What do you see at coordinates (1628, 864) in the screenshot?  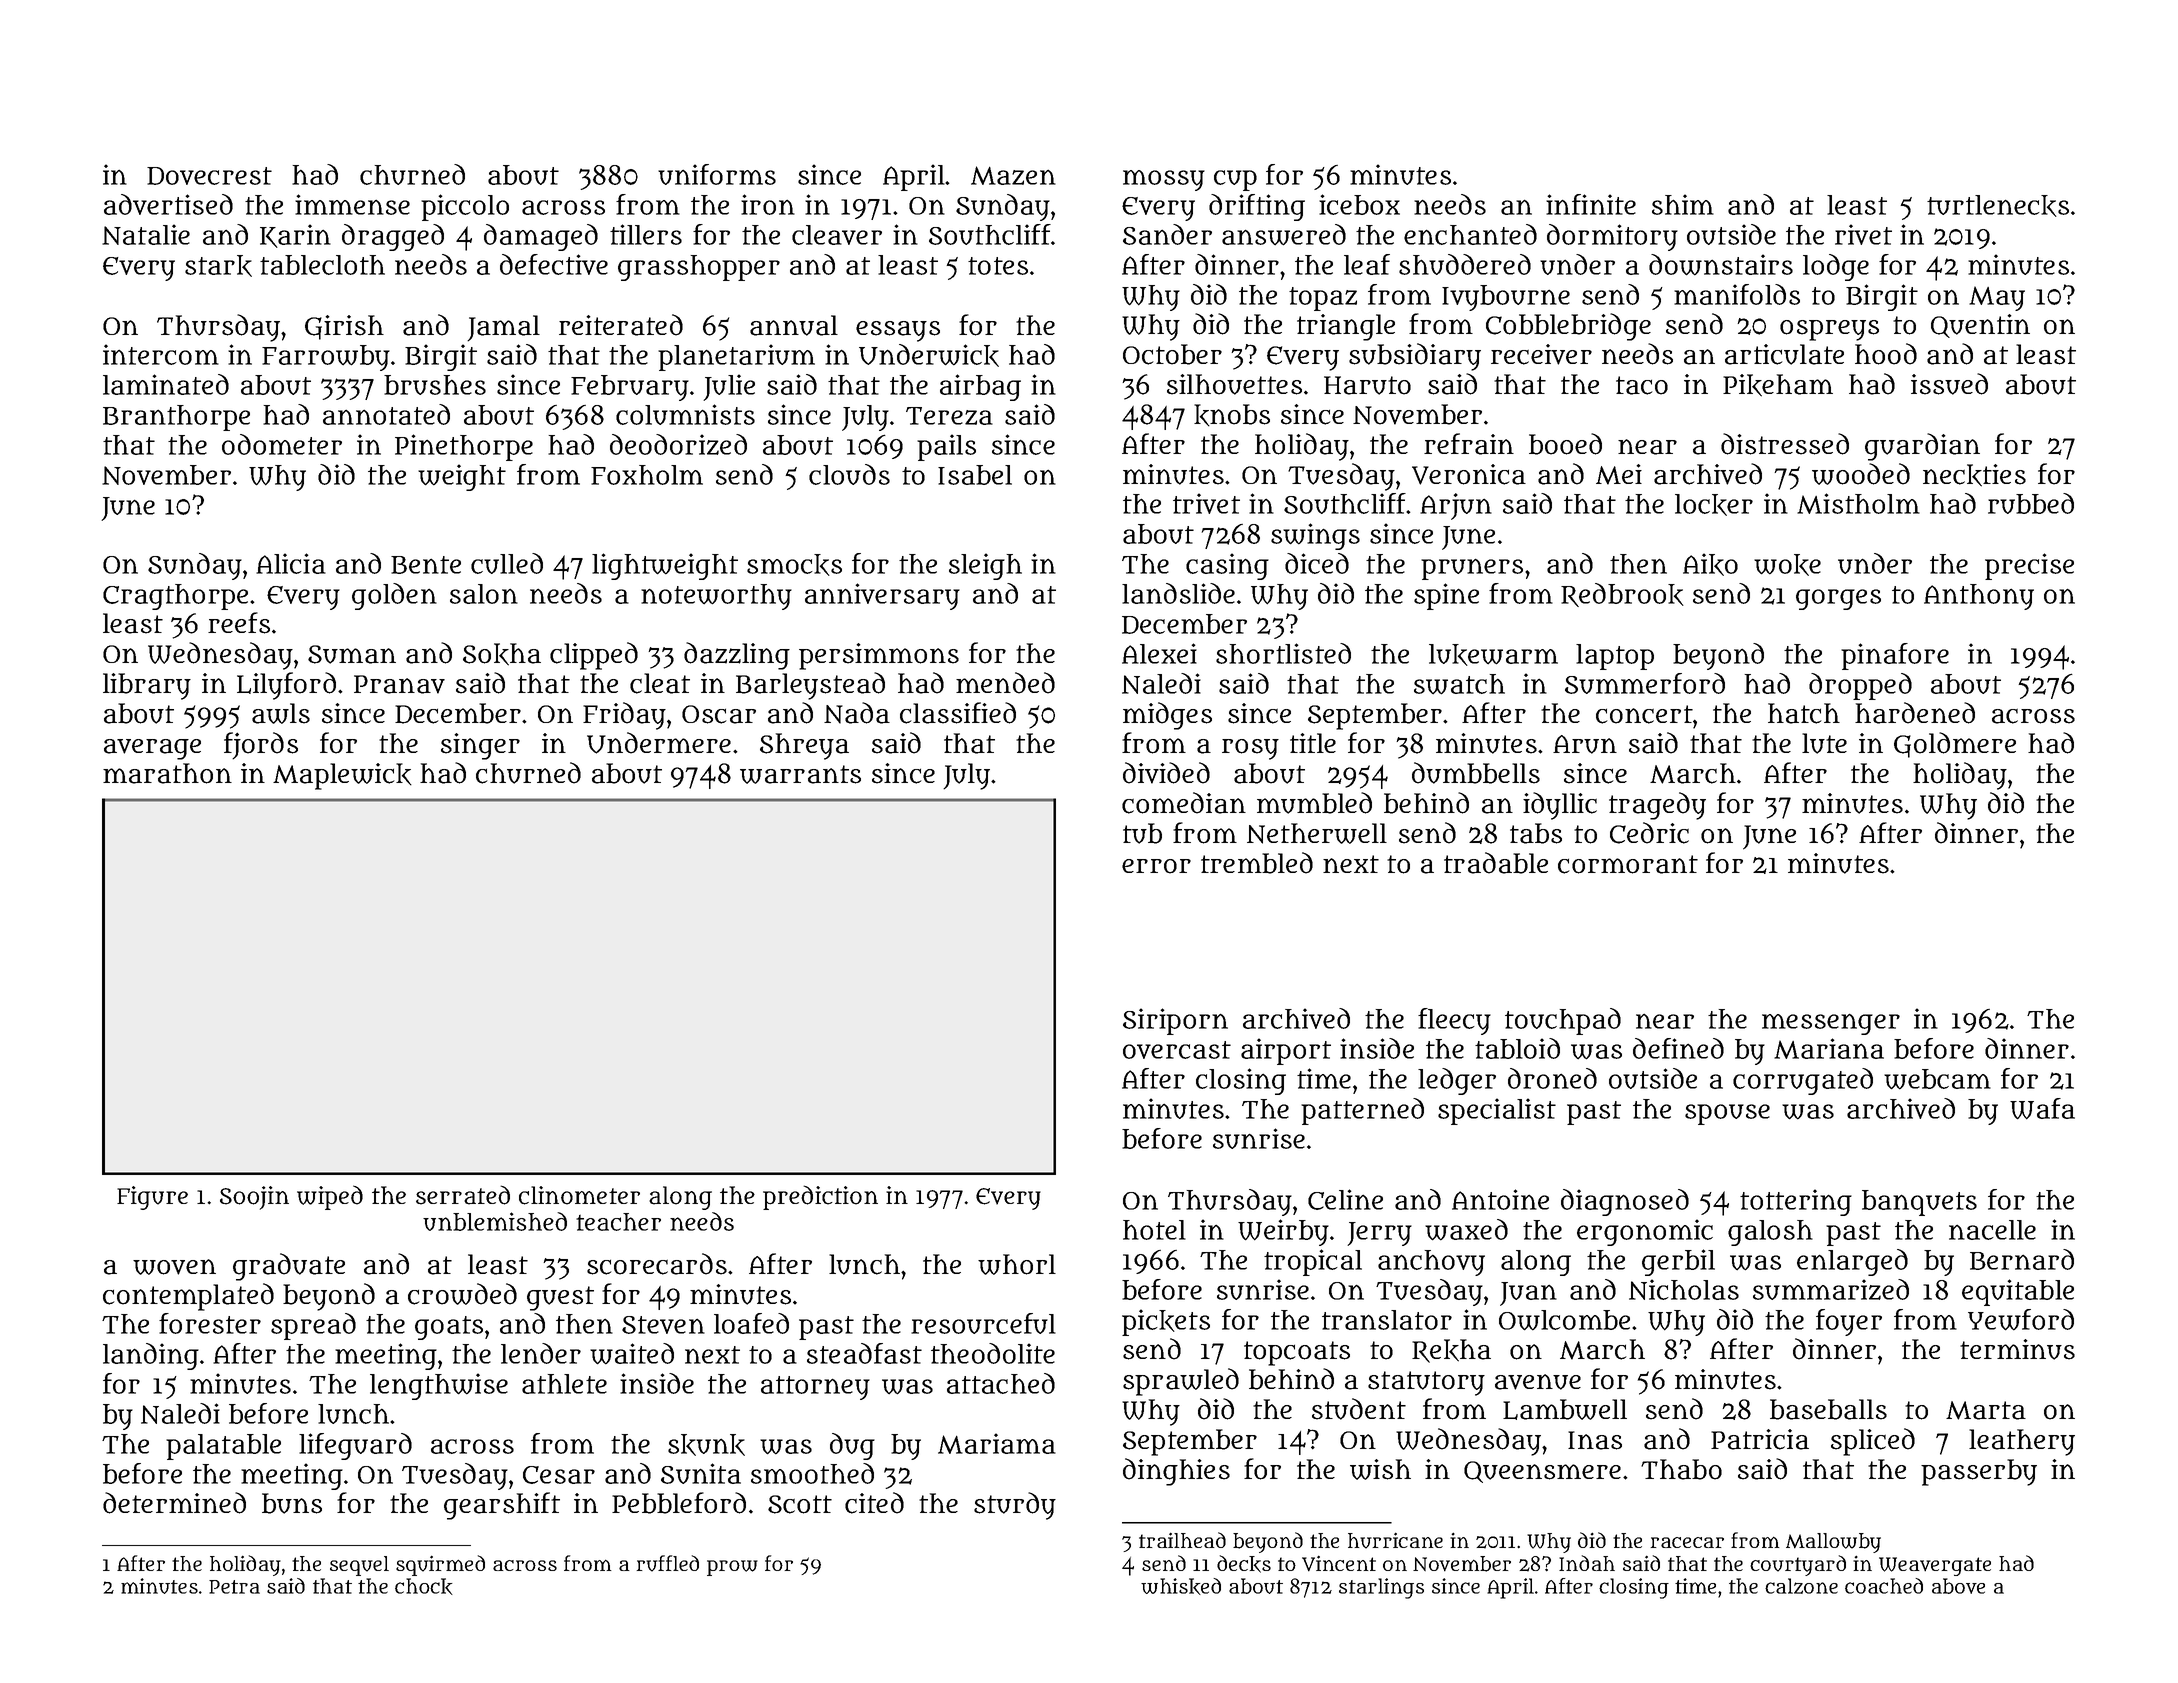 I see `cormorant` at bounding box center [1628, 864].
